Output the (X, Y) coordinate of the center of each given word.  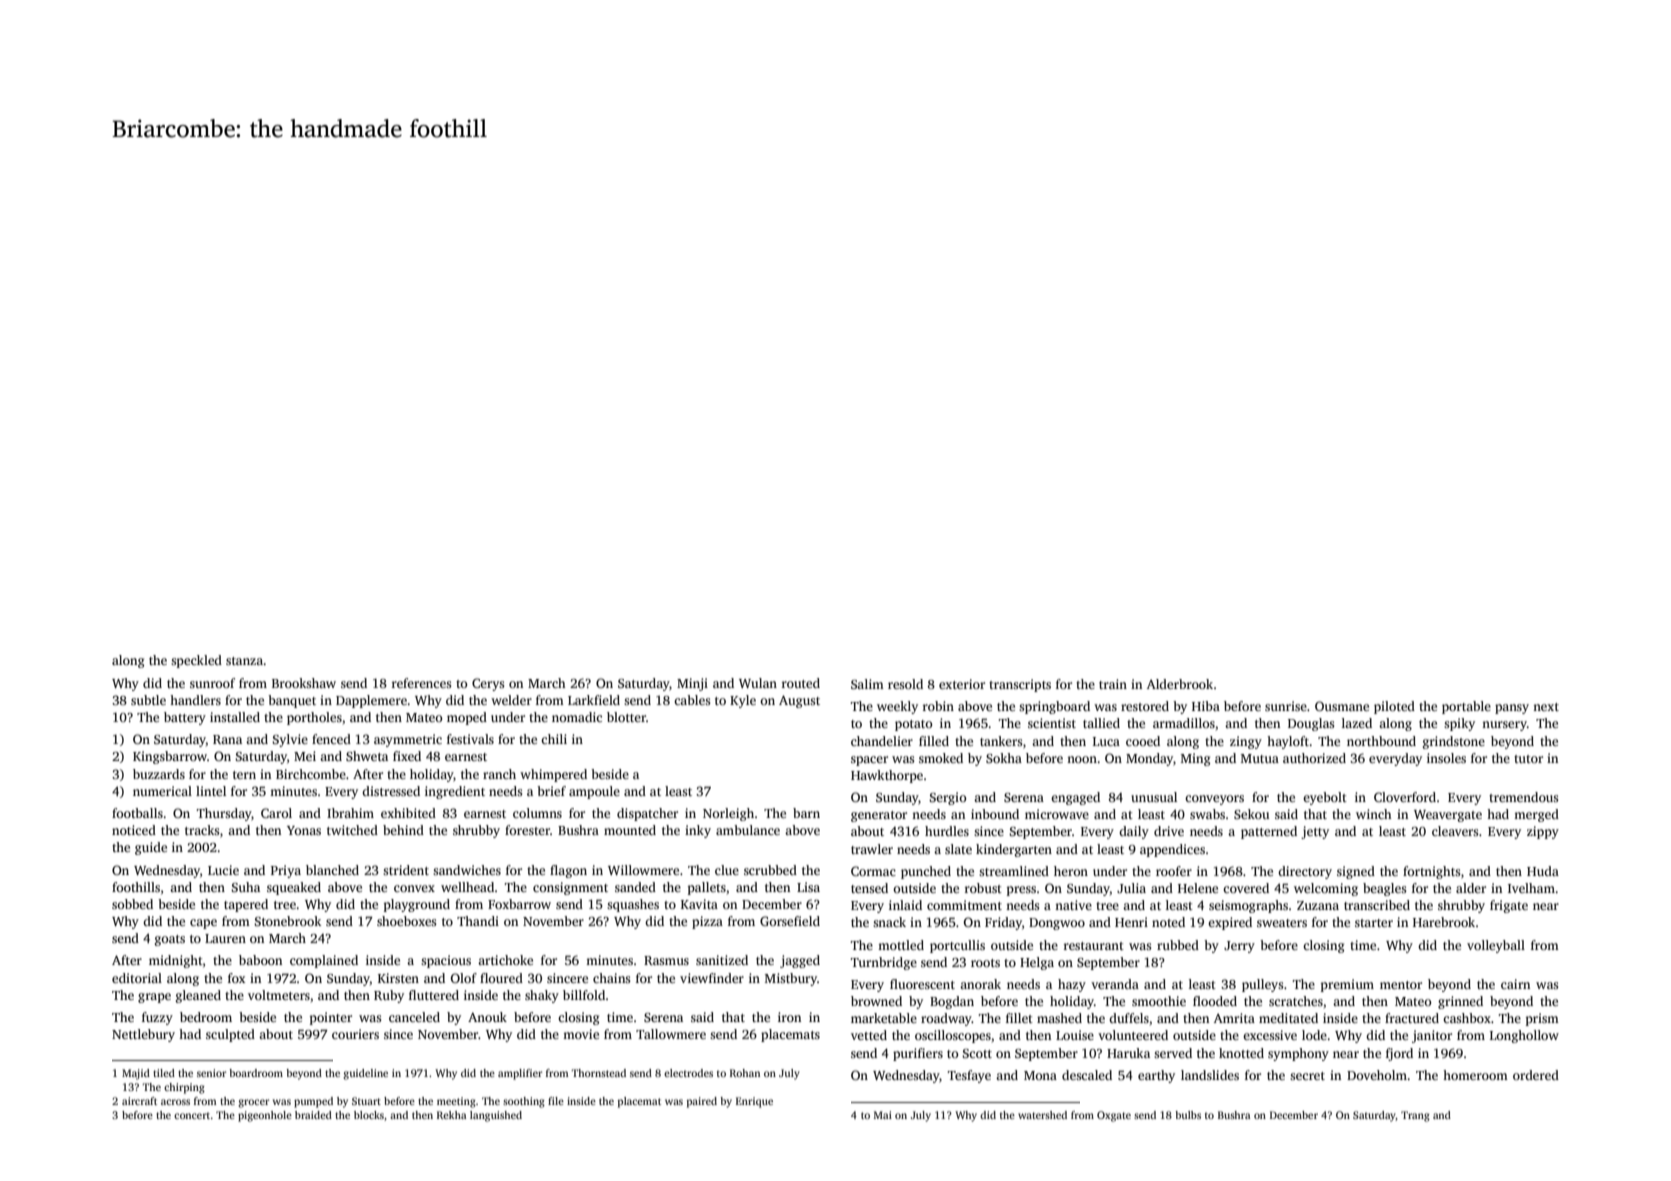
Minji (692, 684)
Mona (1040, 1075)
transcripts (1020, 685)
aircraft (139, 1101)
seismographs (1248, 906)
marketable (884, 1018)
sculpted (230, 1035)
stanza (245, 661)
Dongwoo (1057, 924)
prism (1542, 1019)
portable (1466, 707)
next (1546, 707)
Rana (227, 739)
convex (414, 888)
